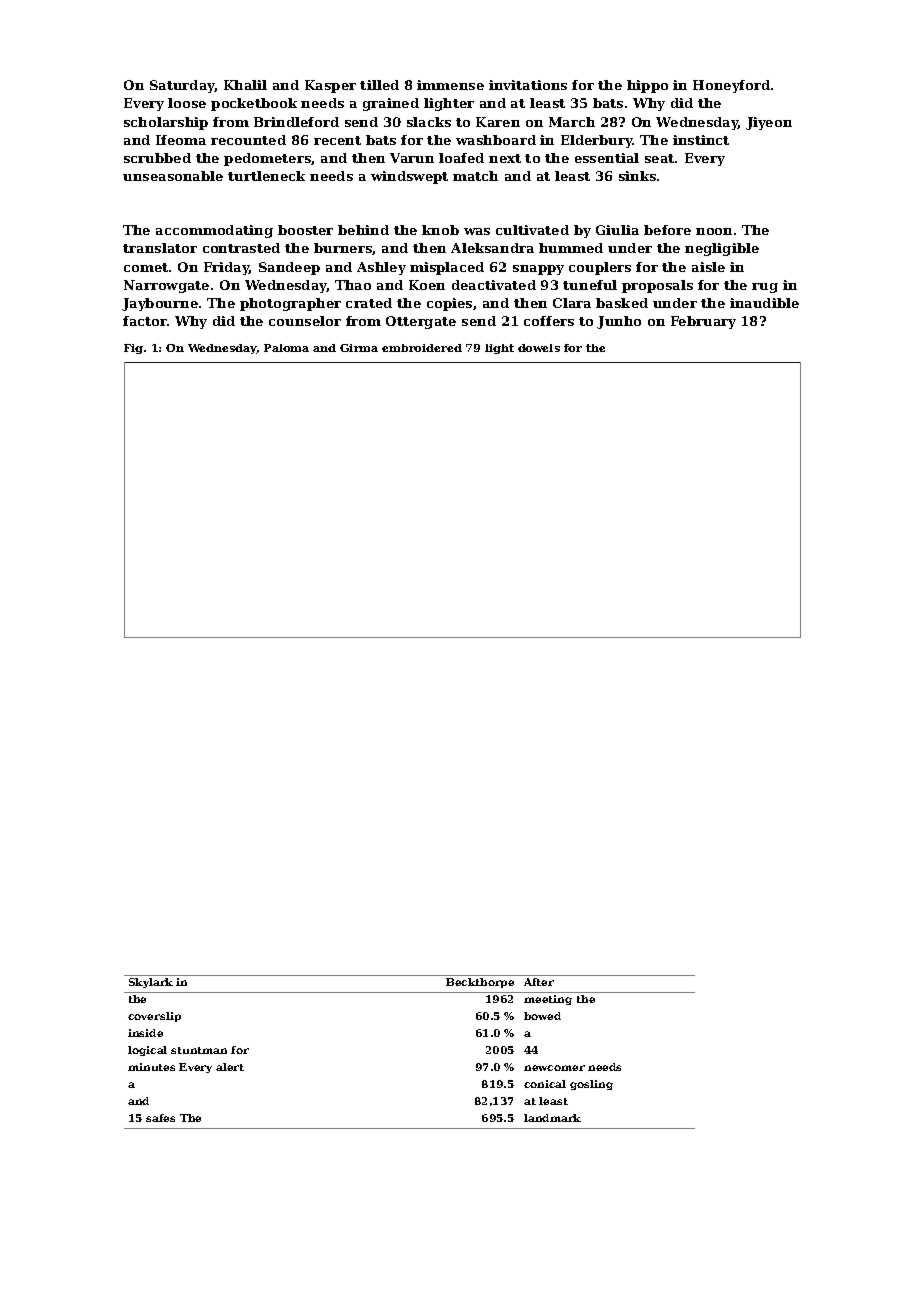 Image resolution: width=924 pixels, height=1308 pixels. Describe the element at coordinates (182, 86) in the page. I see `Saturday` at that location.
